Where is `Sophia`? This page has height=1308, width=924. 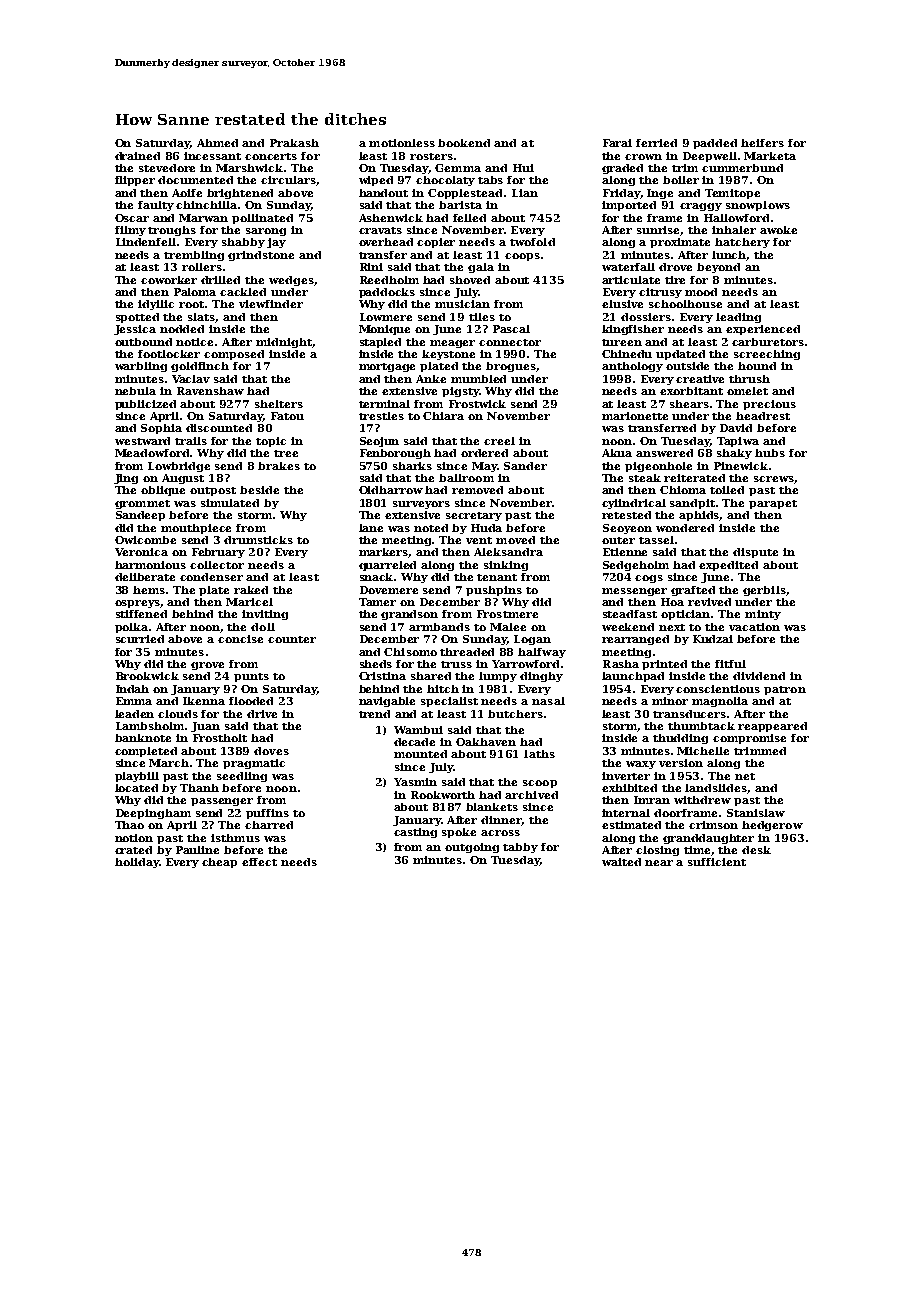
Sophia is located at coordinates (161, 429).
